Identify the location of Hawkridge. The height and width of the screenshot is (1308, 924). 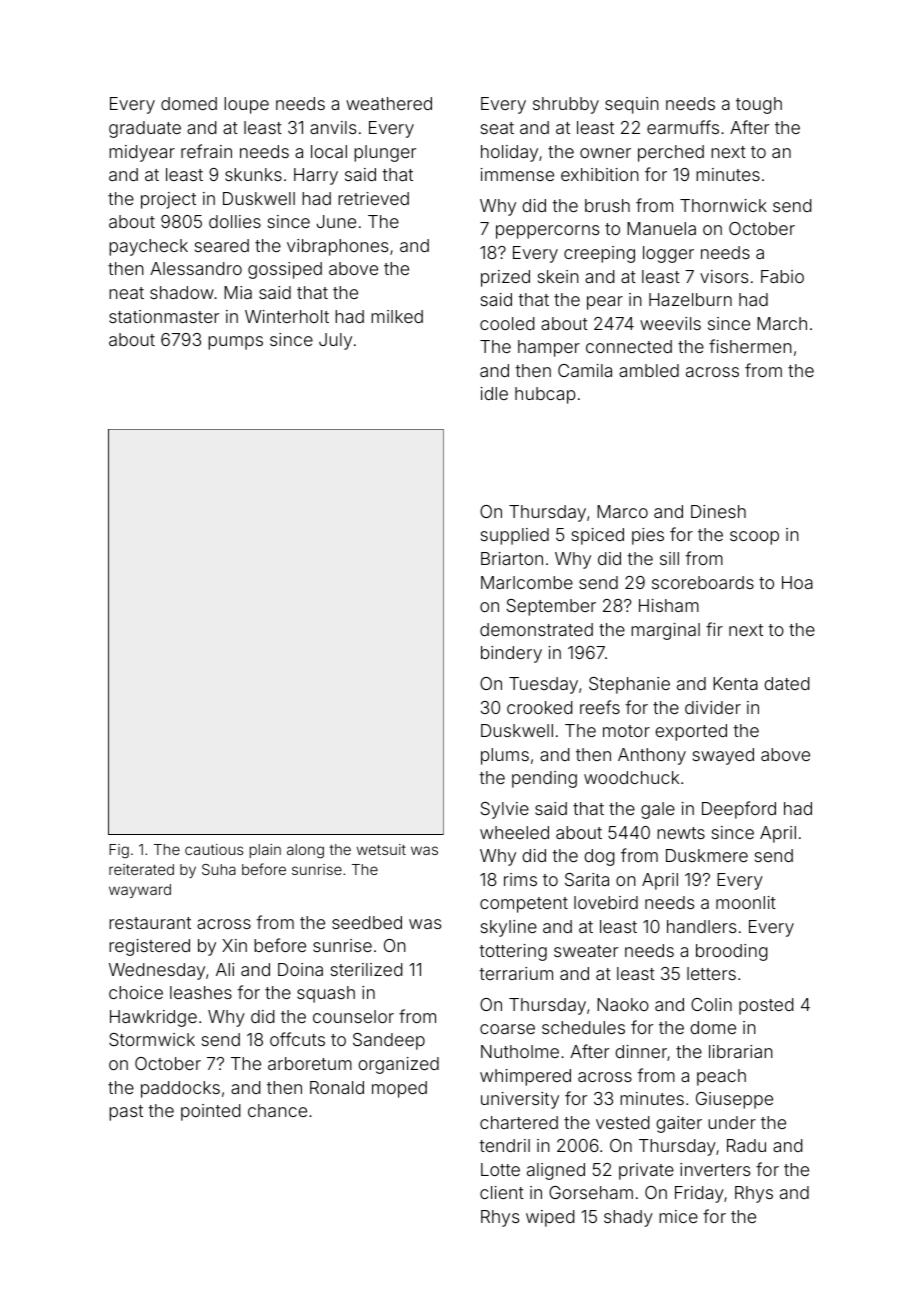
(153, 1018).
